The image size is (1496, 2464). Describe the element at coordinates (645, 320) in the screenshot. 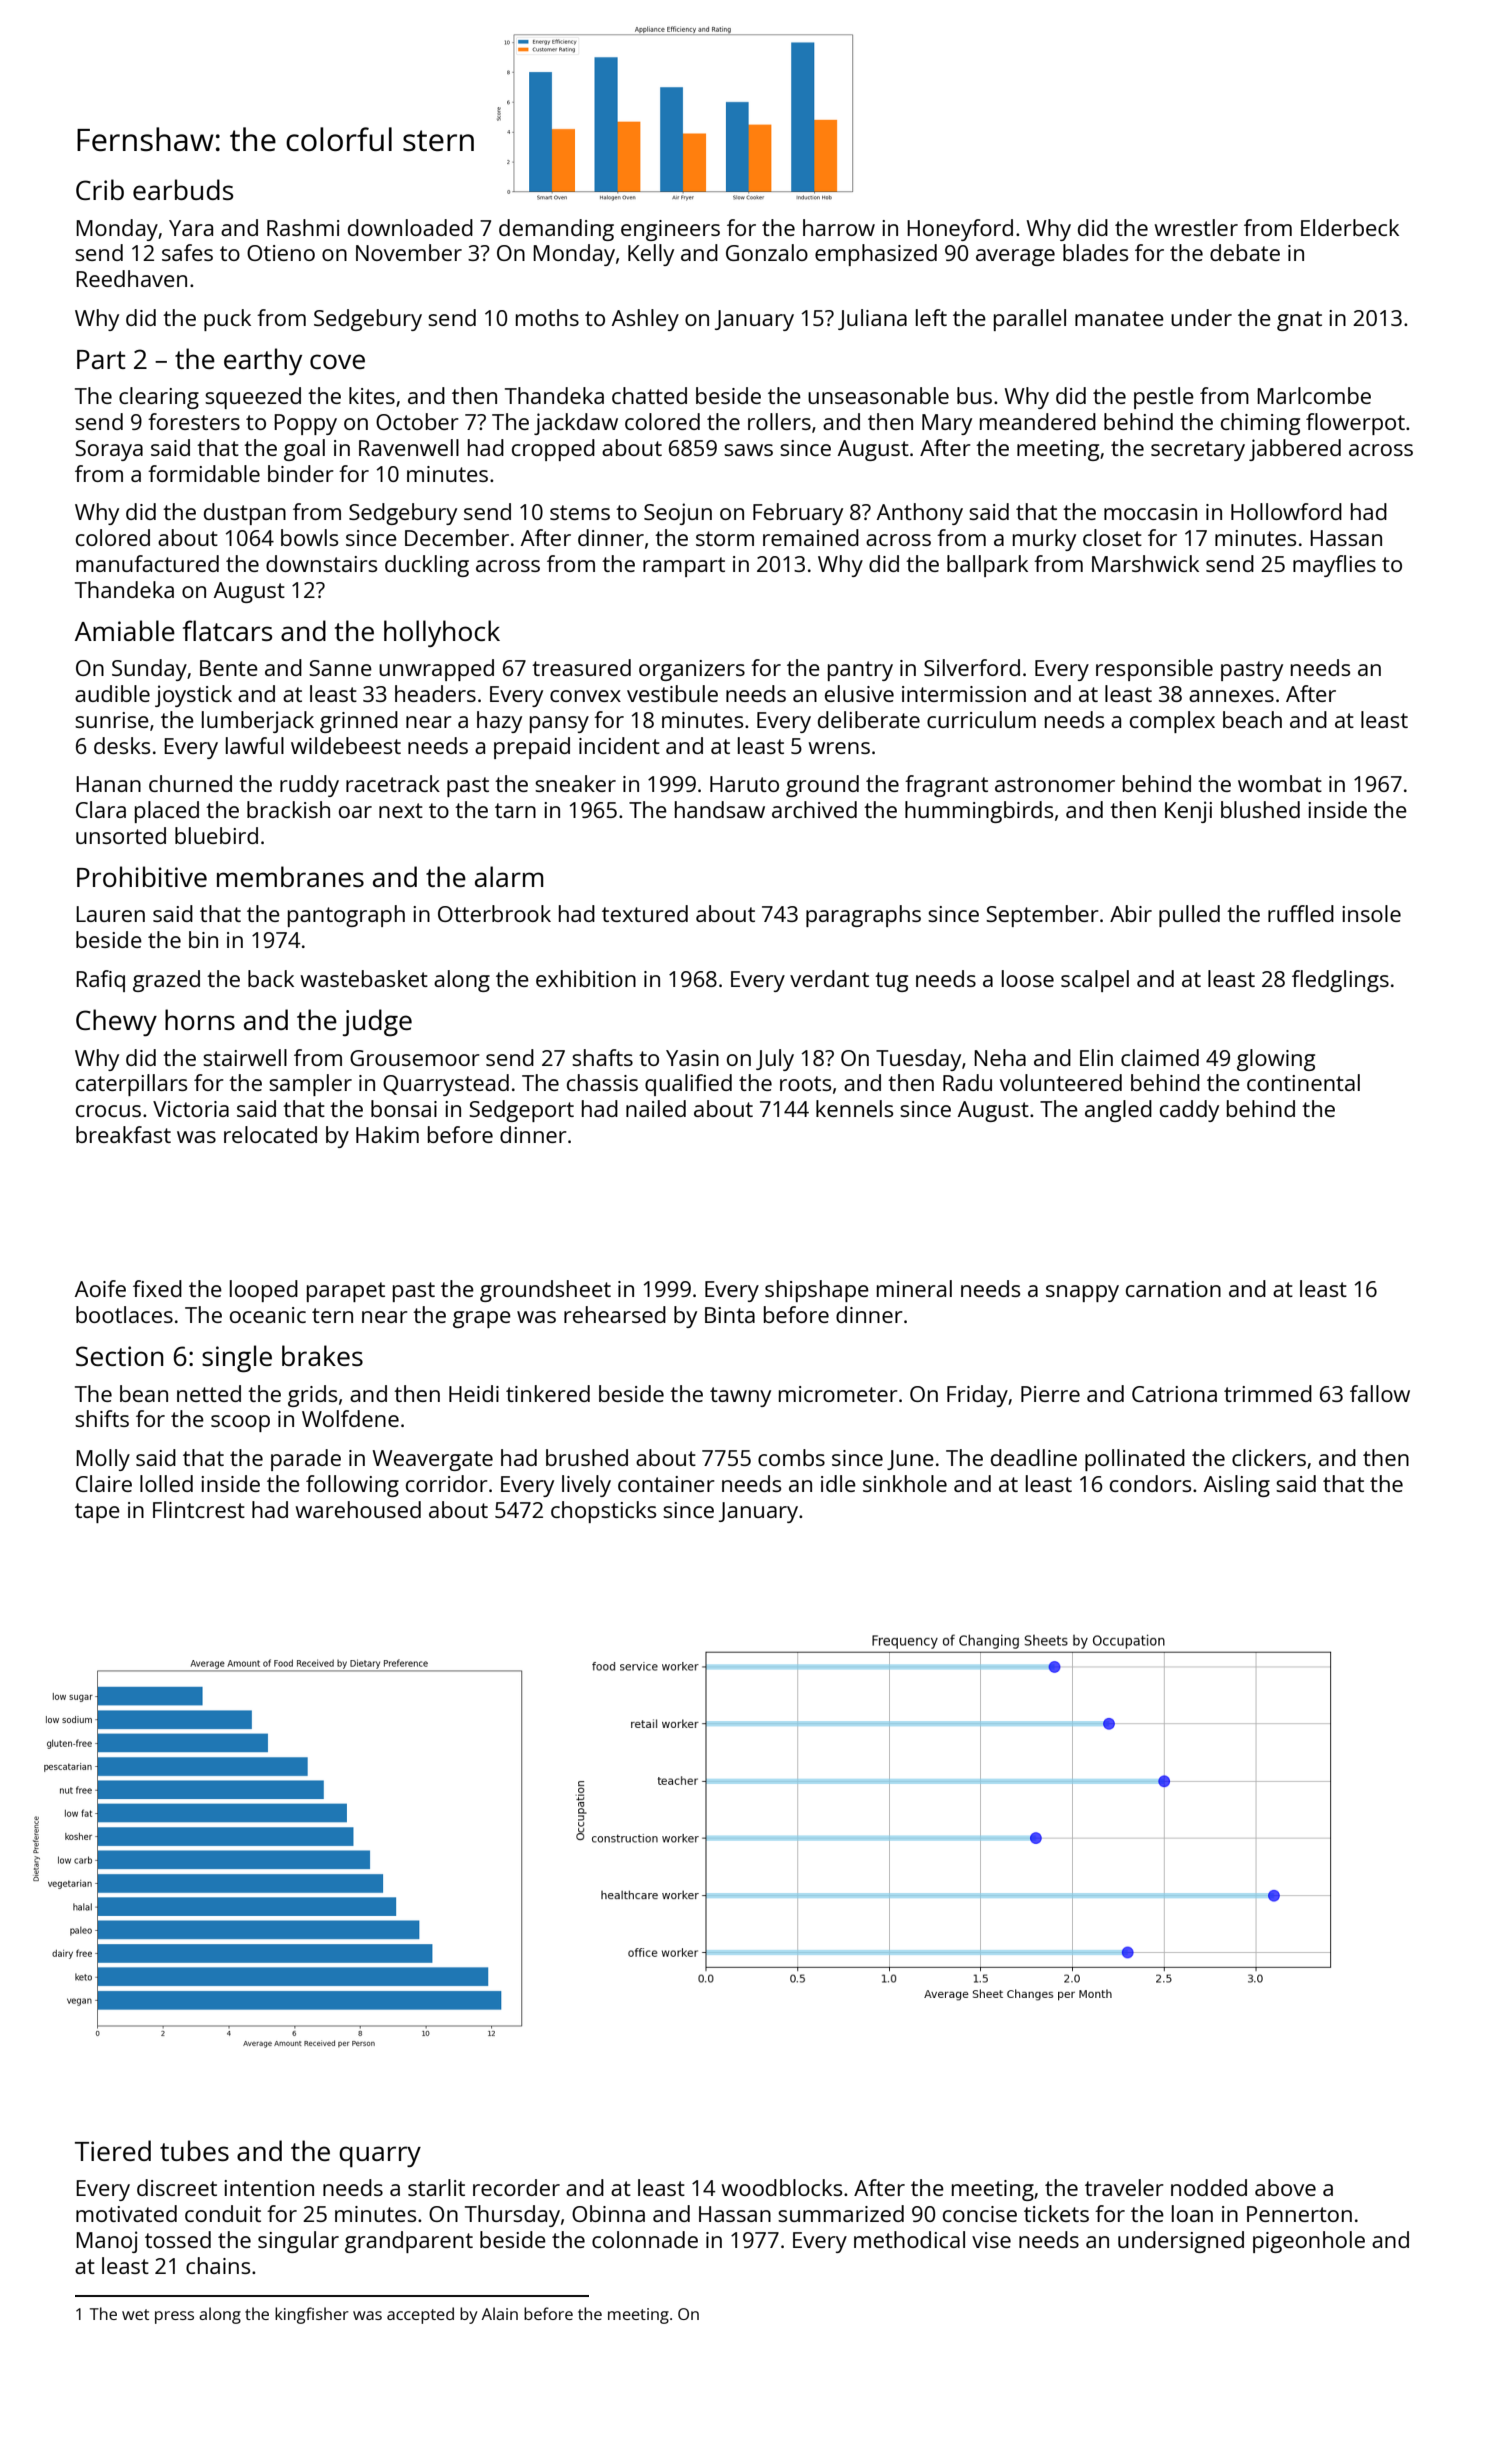

I see `Ashley` at that location.
